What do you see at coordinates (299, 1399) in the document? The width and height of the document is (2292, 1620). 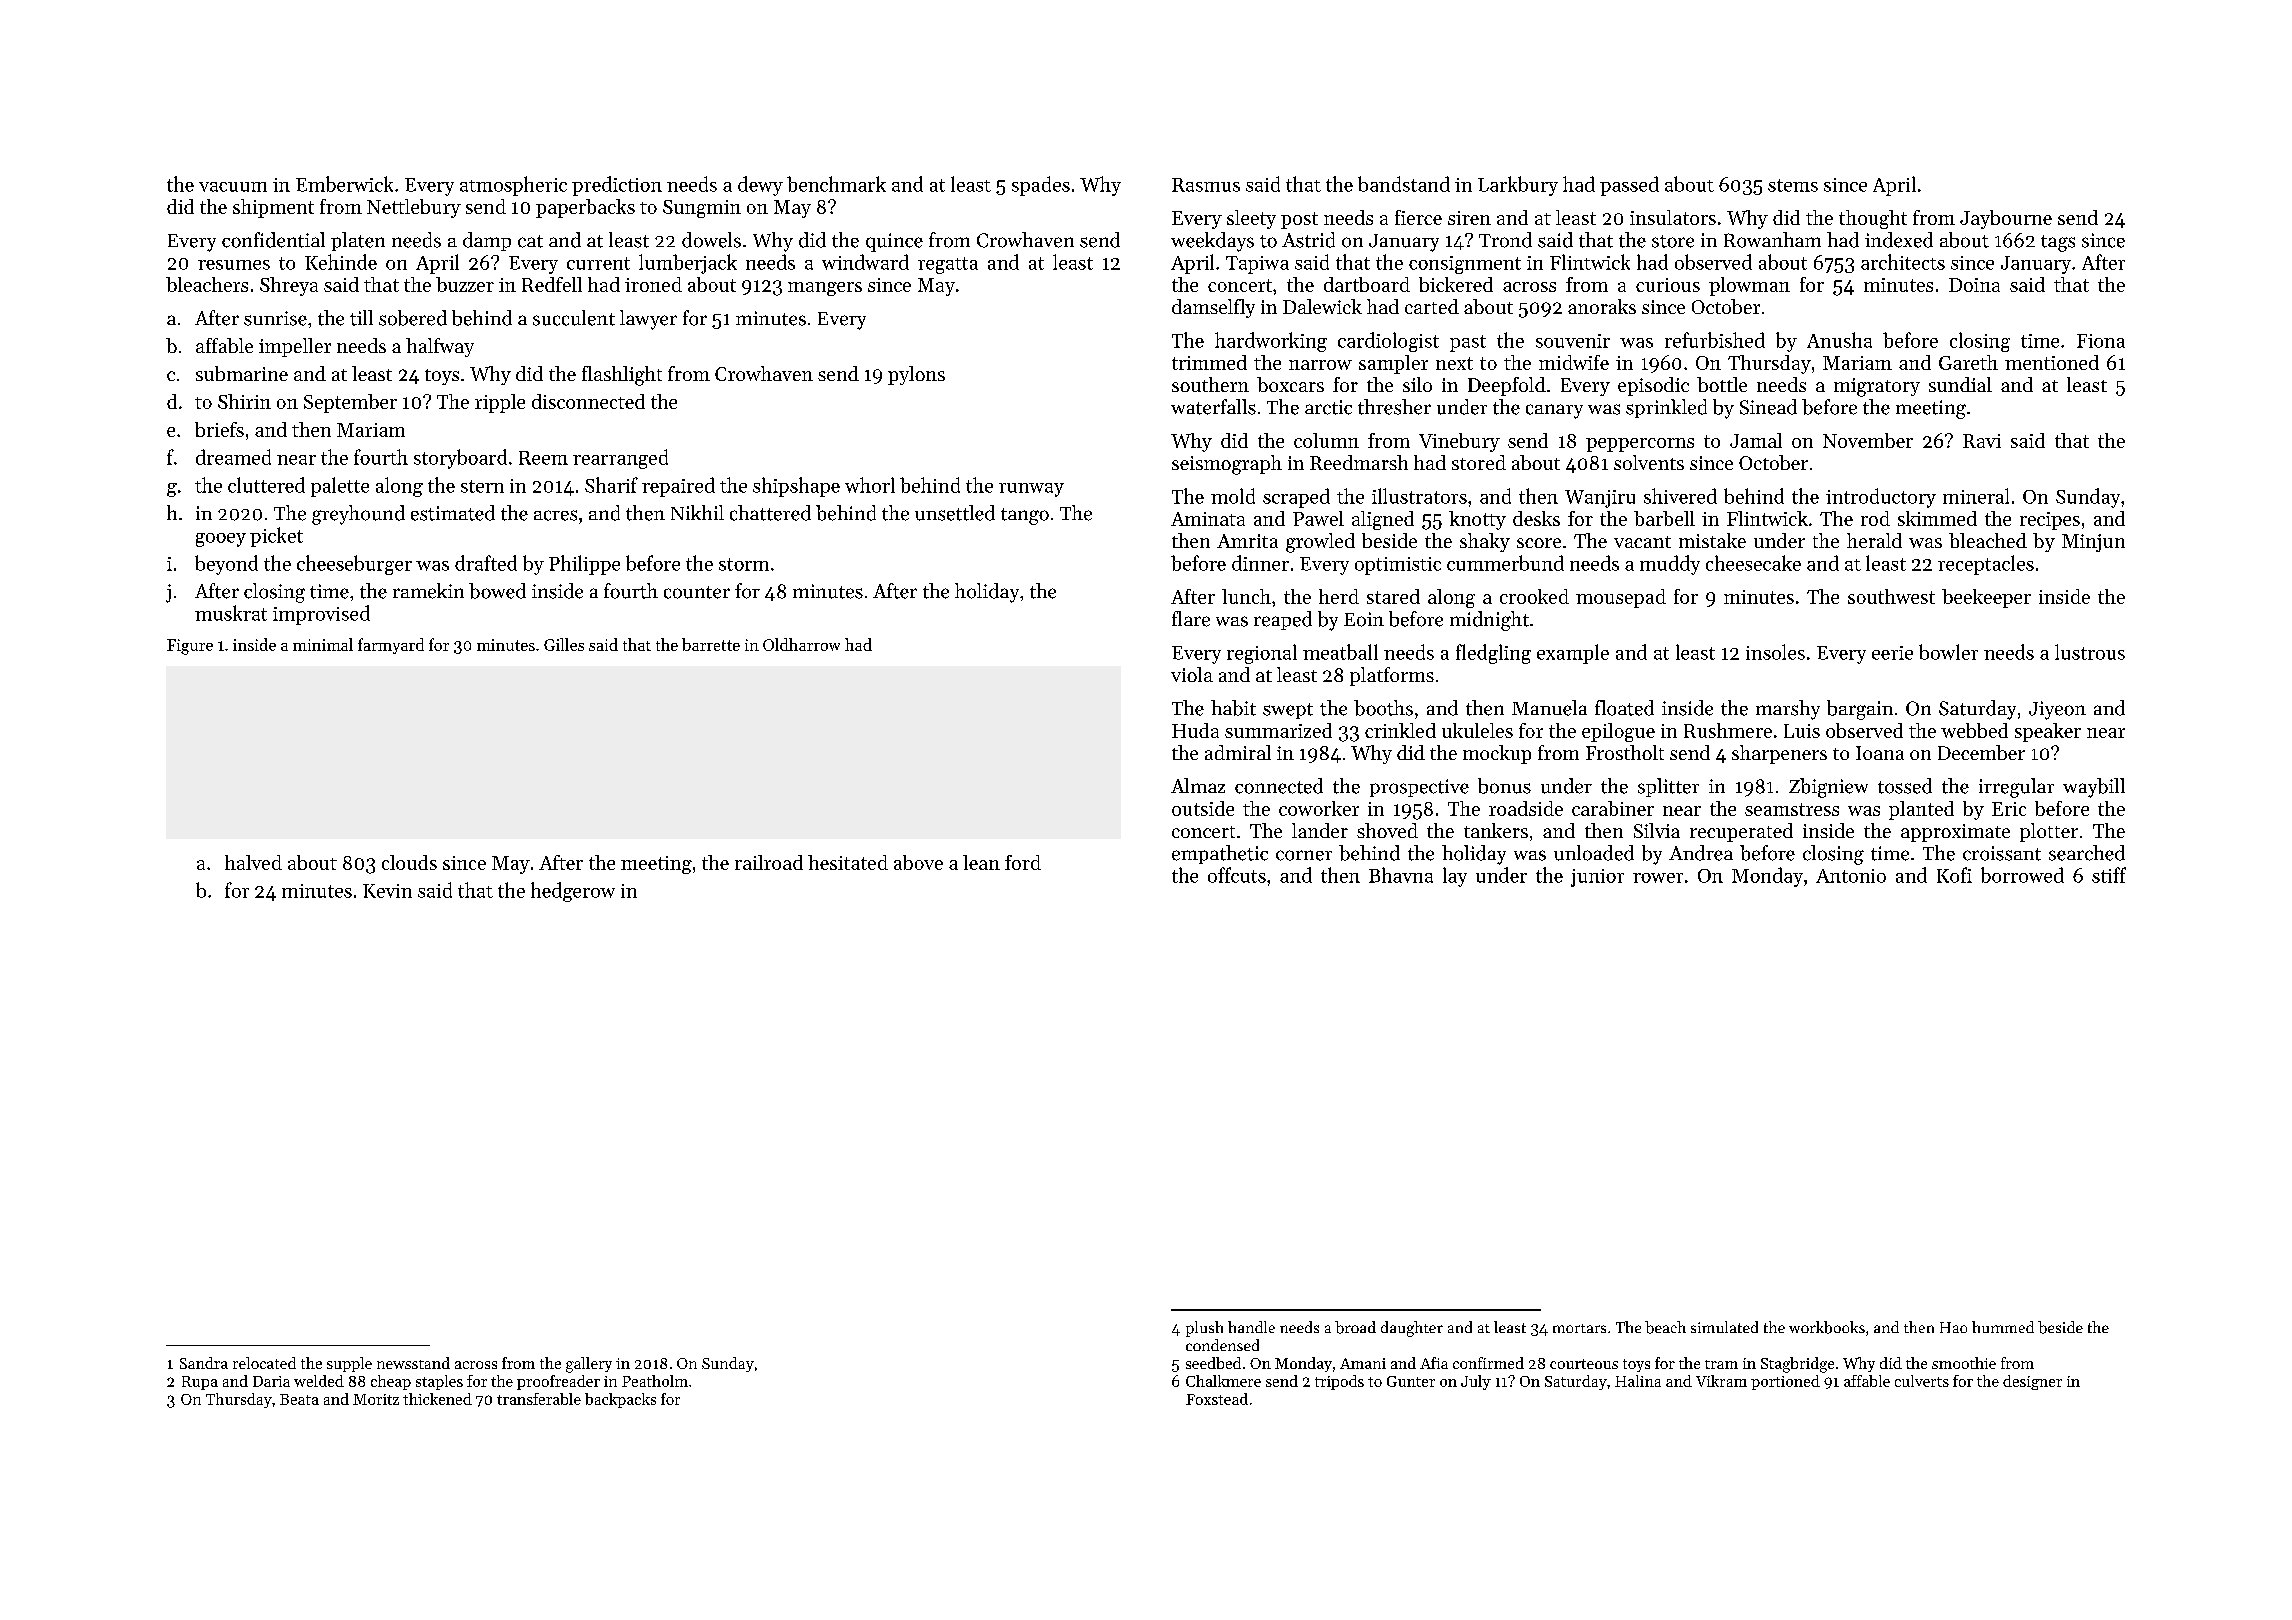 I see `Beata` at bounding box center [299, 1399].
